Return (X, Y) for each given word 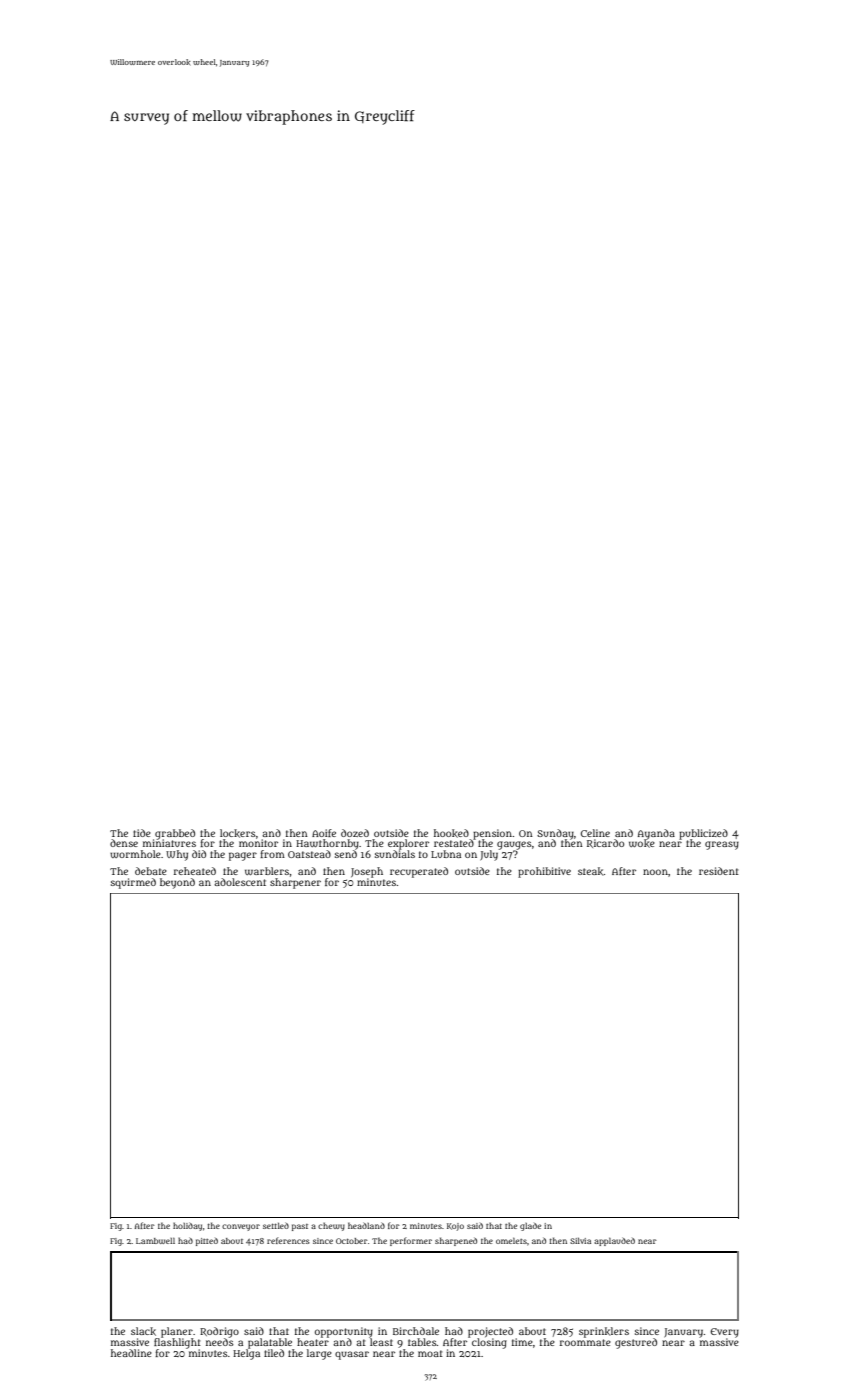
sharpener (295, 883)
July (489, 855)
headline (131, 1353)
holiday (187, 1226)
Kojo (455, 1227)
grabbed (175, 834)
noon (655, 872)
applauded (614, 1241)
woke (642, 844)
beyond (177, 883)
